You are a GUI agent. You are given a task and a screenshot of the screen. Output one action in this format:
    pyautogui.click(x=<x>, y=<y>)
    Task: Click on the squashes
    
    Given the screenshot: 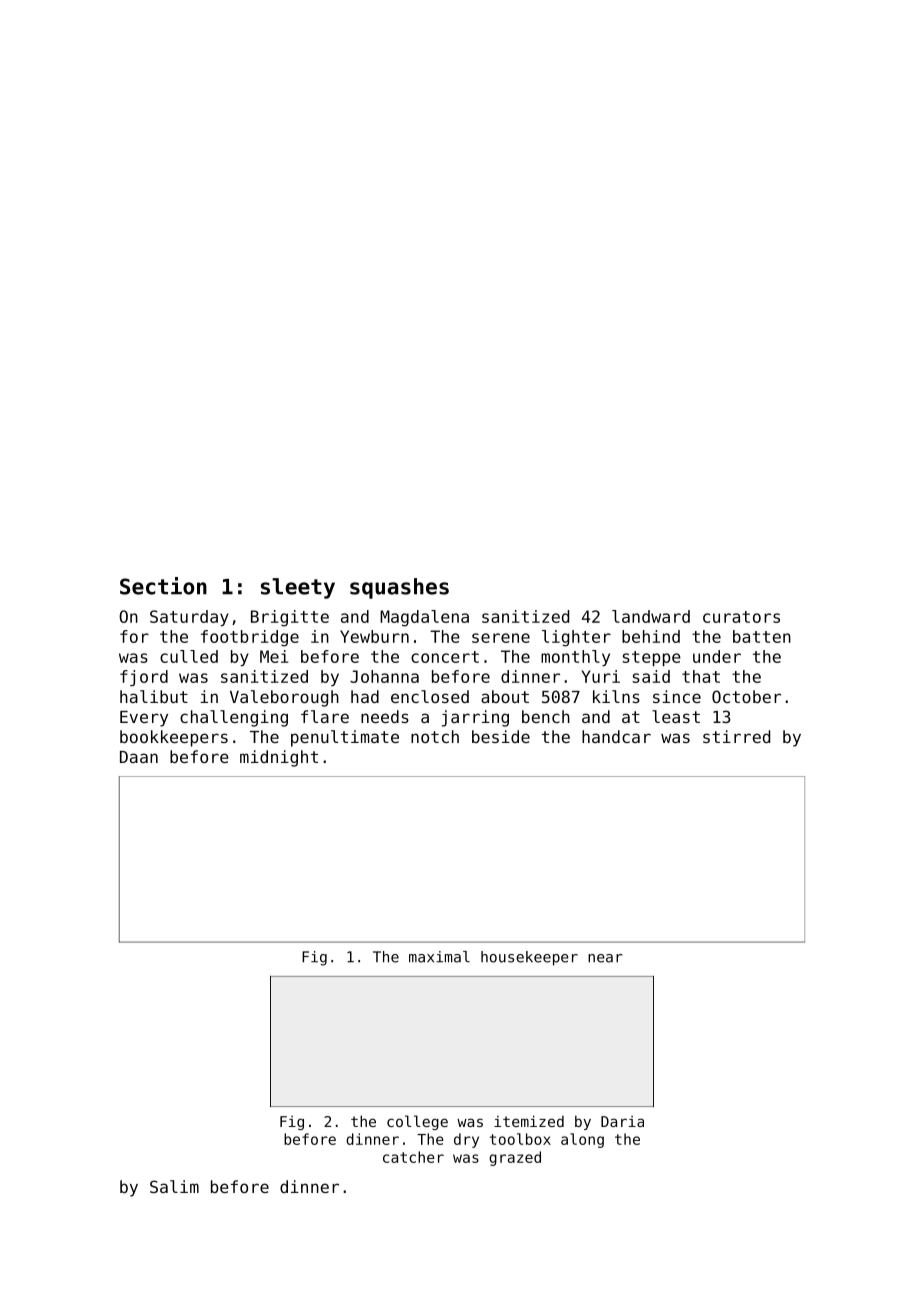 What is the action you would take?
    pyautogui.click(x=399, y=588)
